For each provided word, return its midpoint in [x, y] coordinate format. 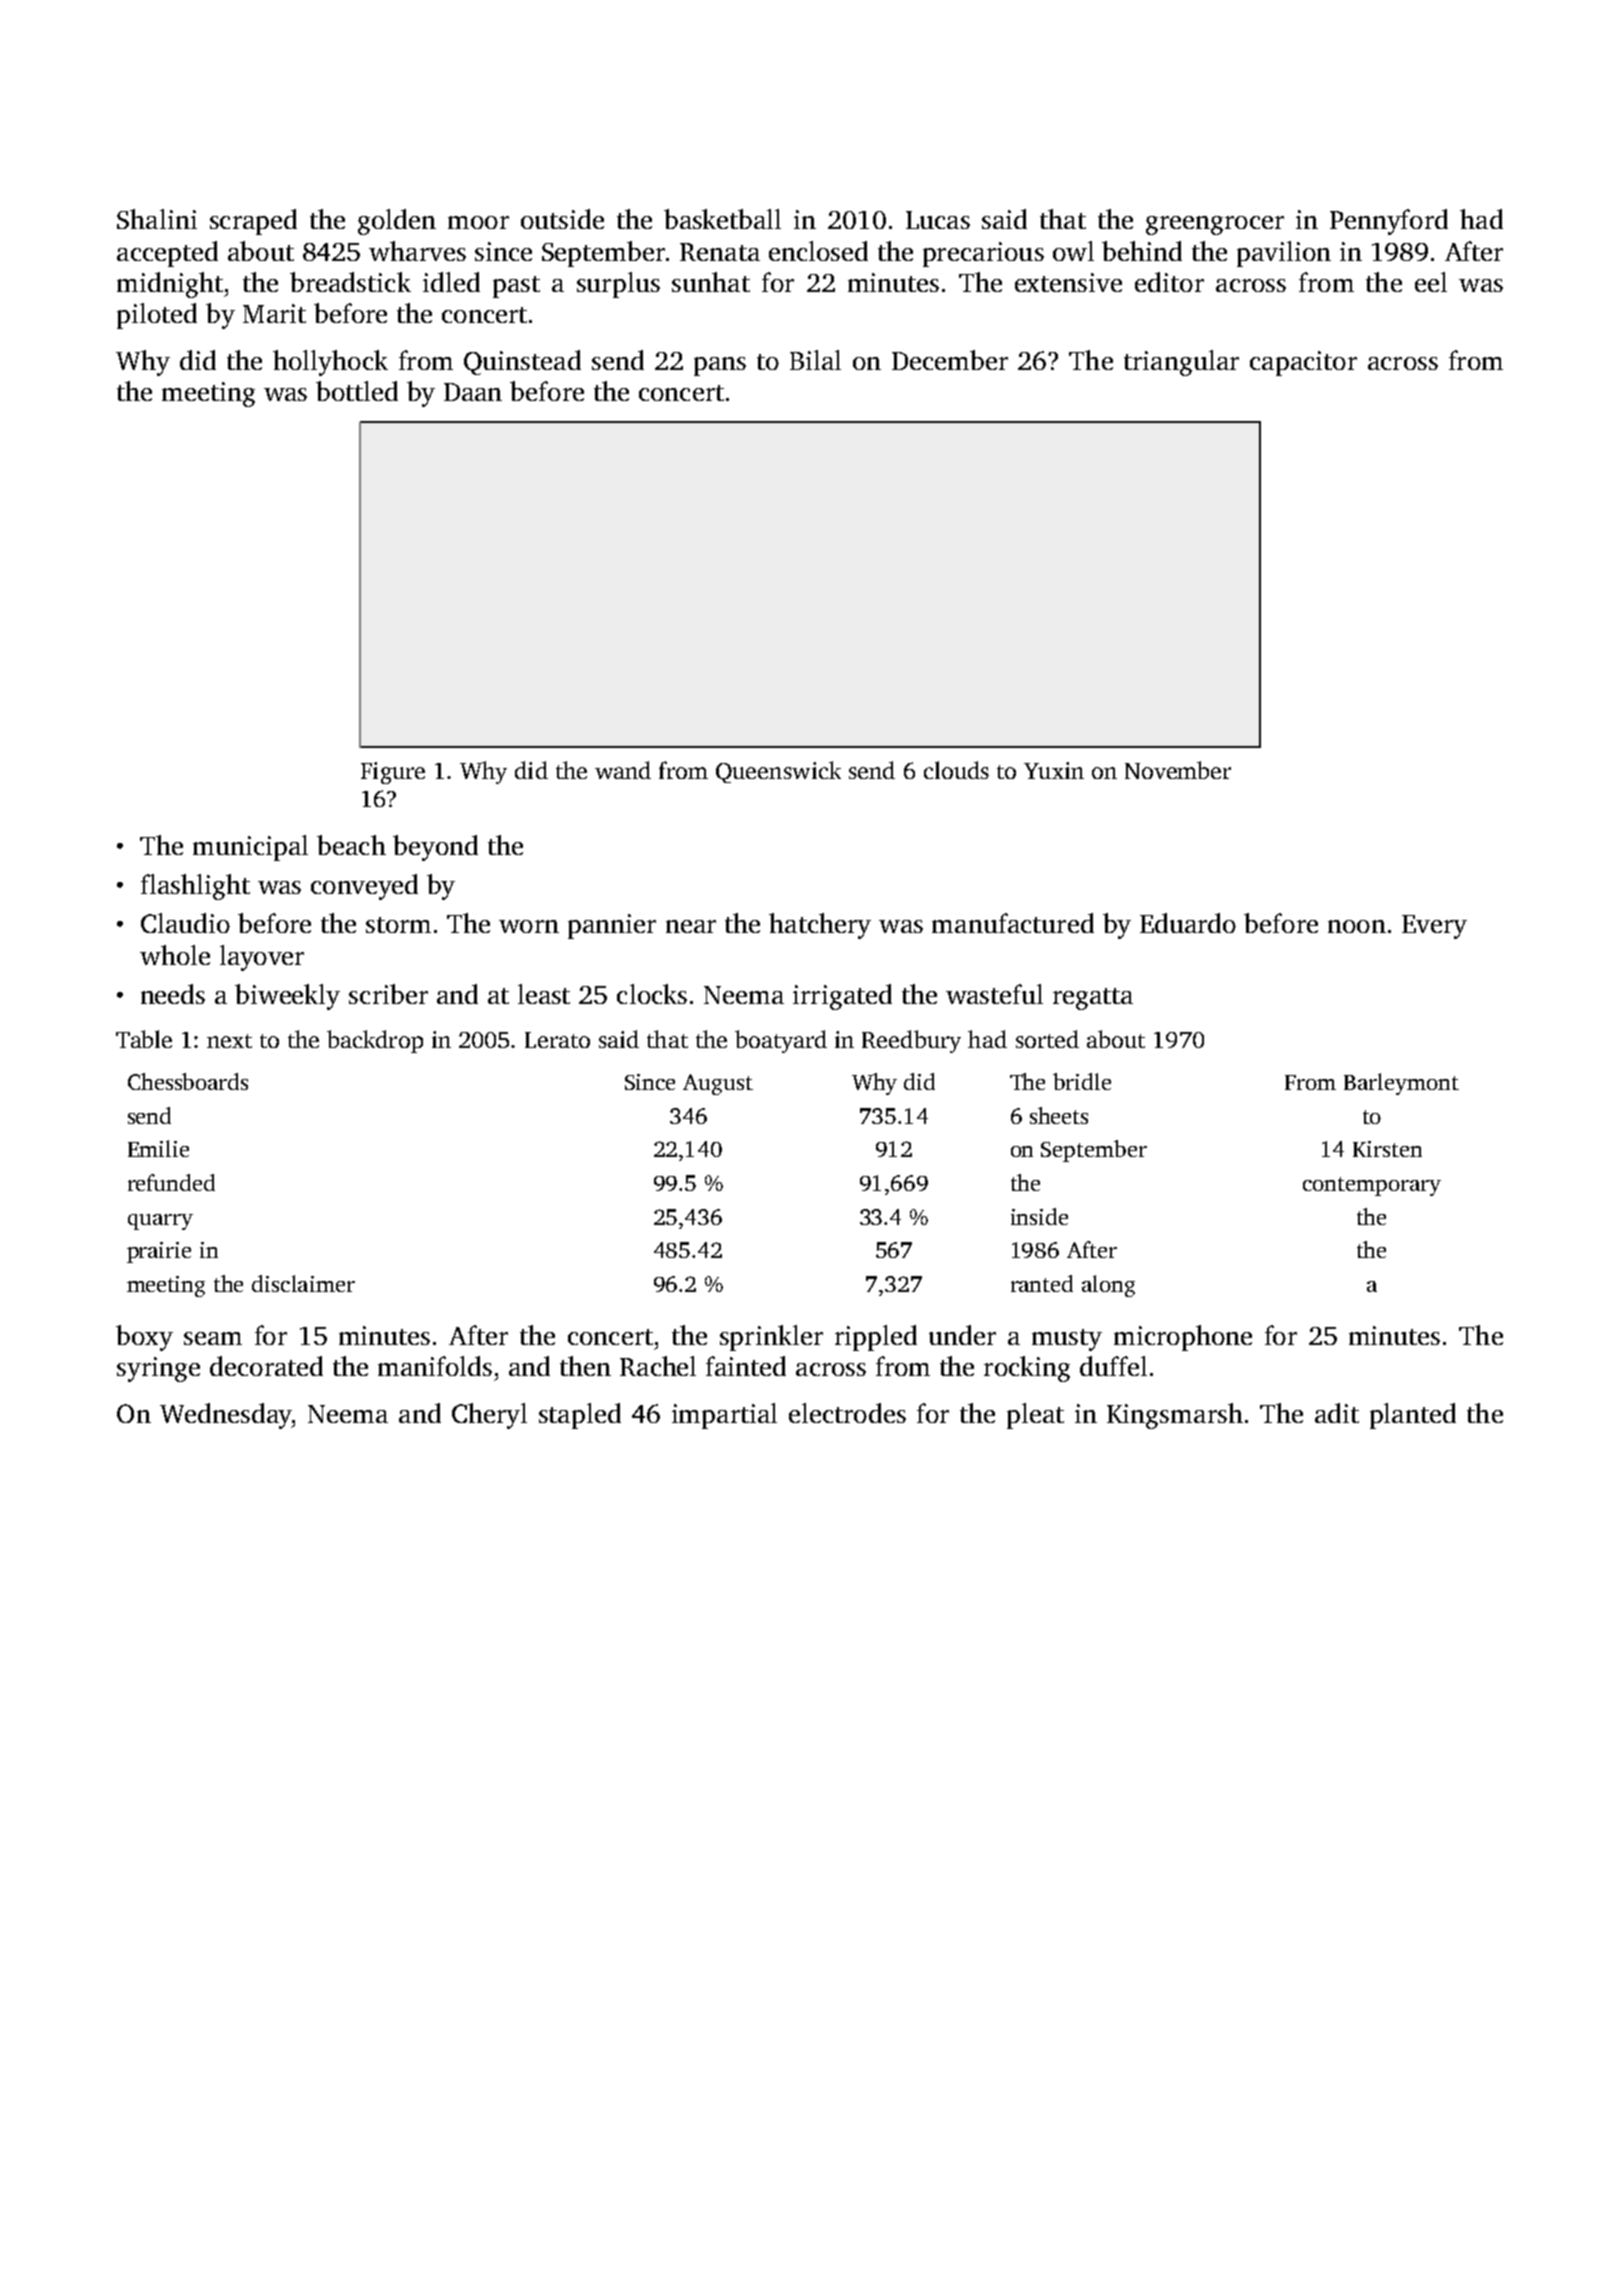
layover [262, 958]
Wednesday [226, 1416]
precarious [983, 254]
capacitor [1303, 363]
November [1178, 770]
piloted [157, 316]
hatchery [820, 926]
